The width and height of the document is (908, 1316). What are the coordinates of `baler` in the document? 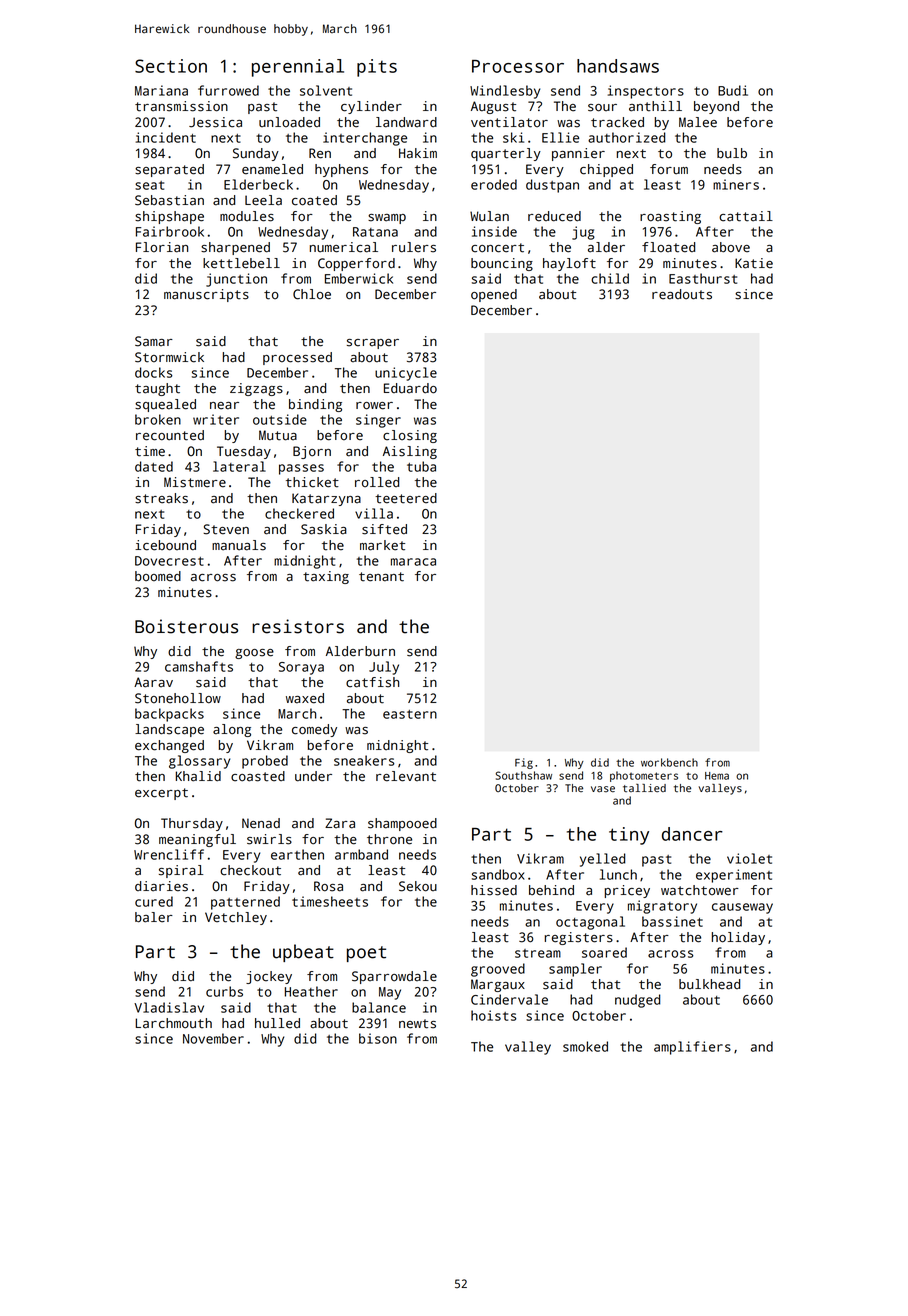 It's located at (154, 917).
